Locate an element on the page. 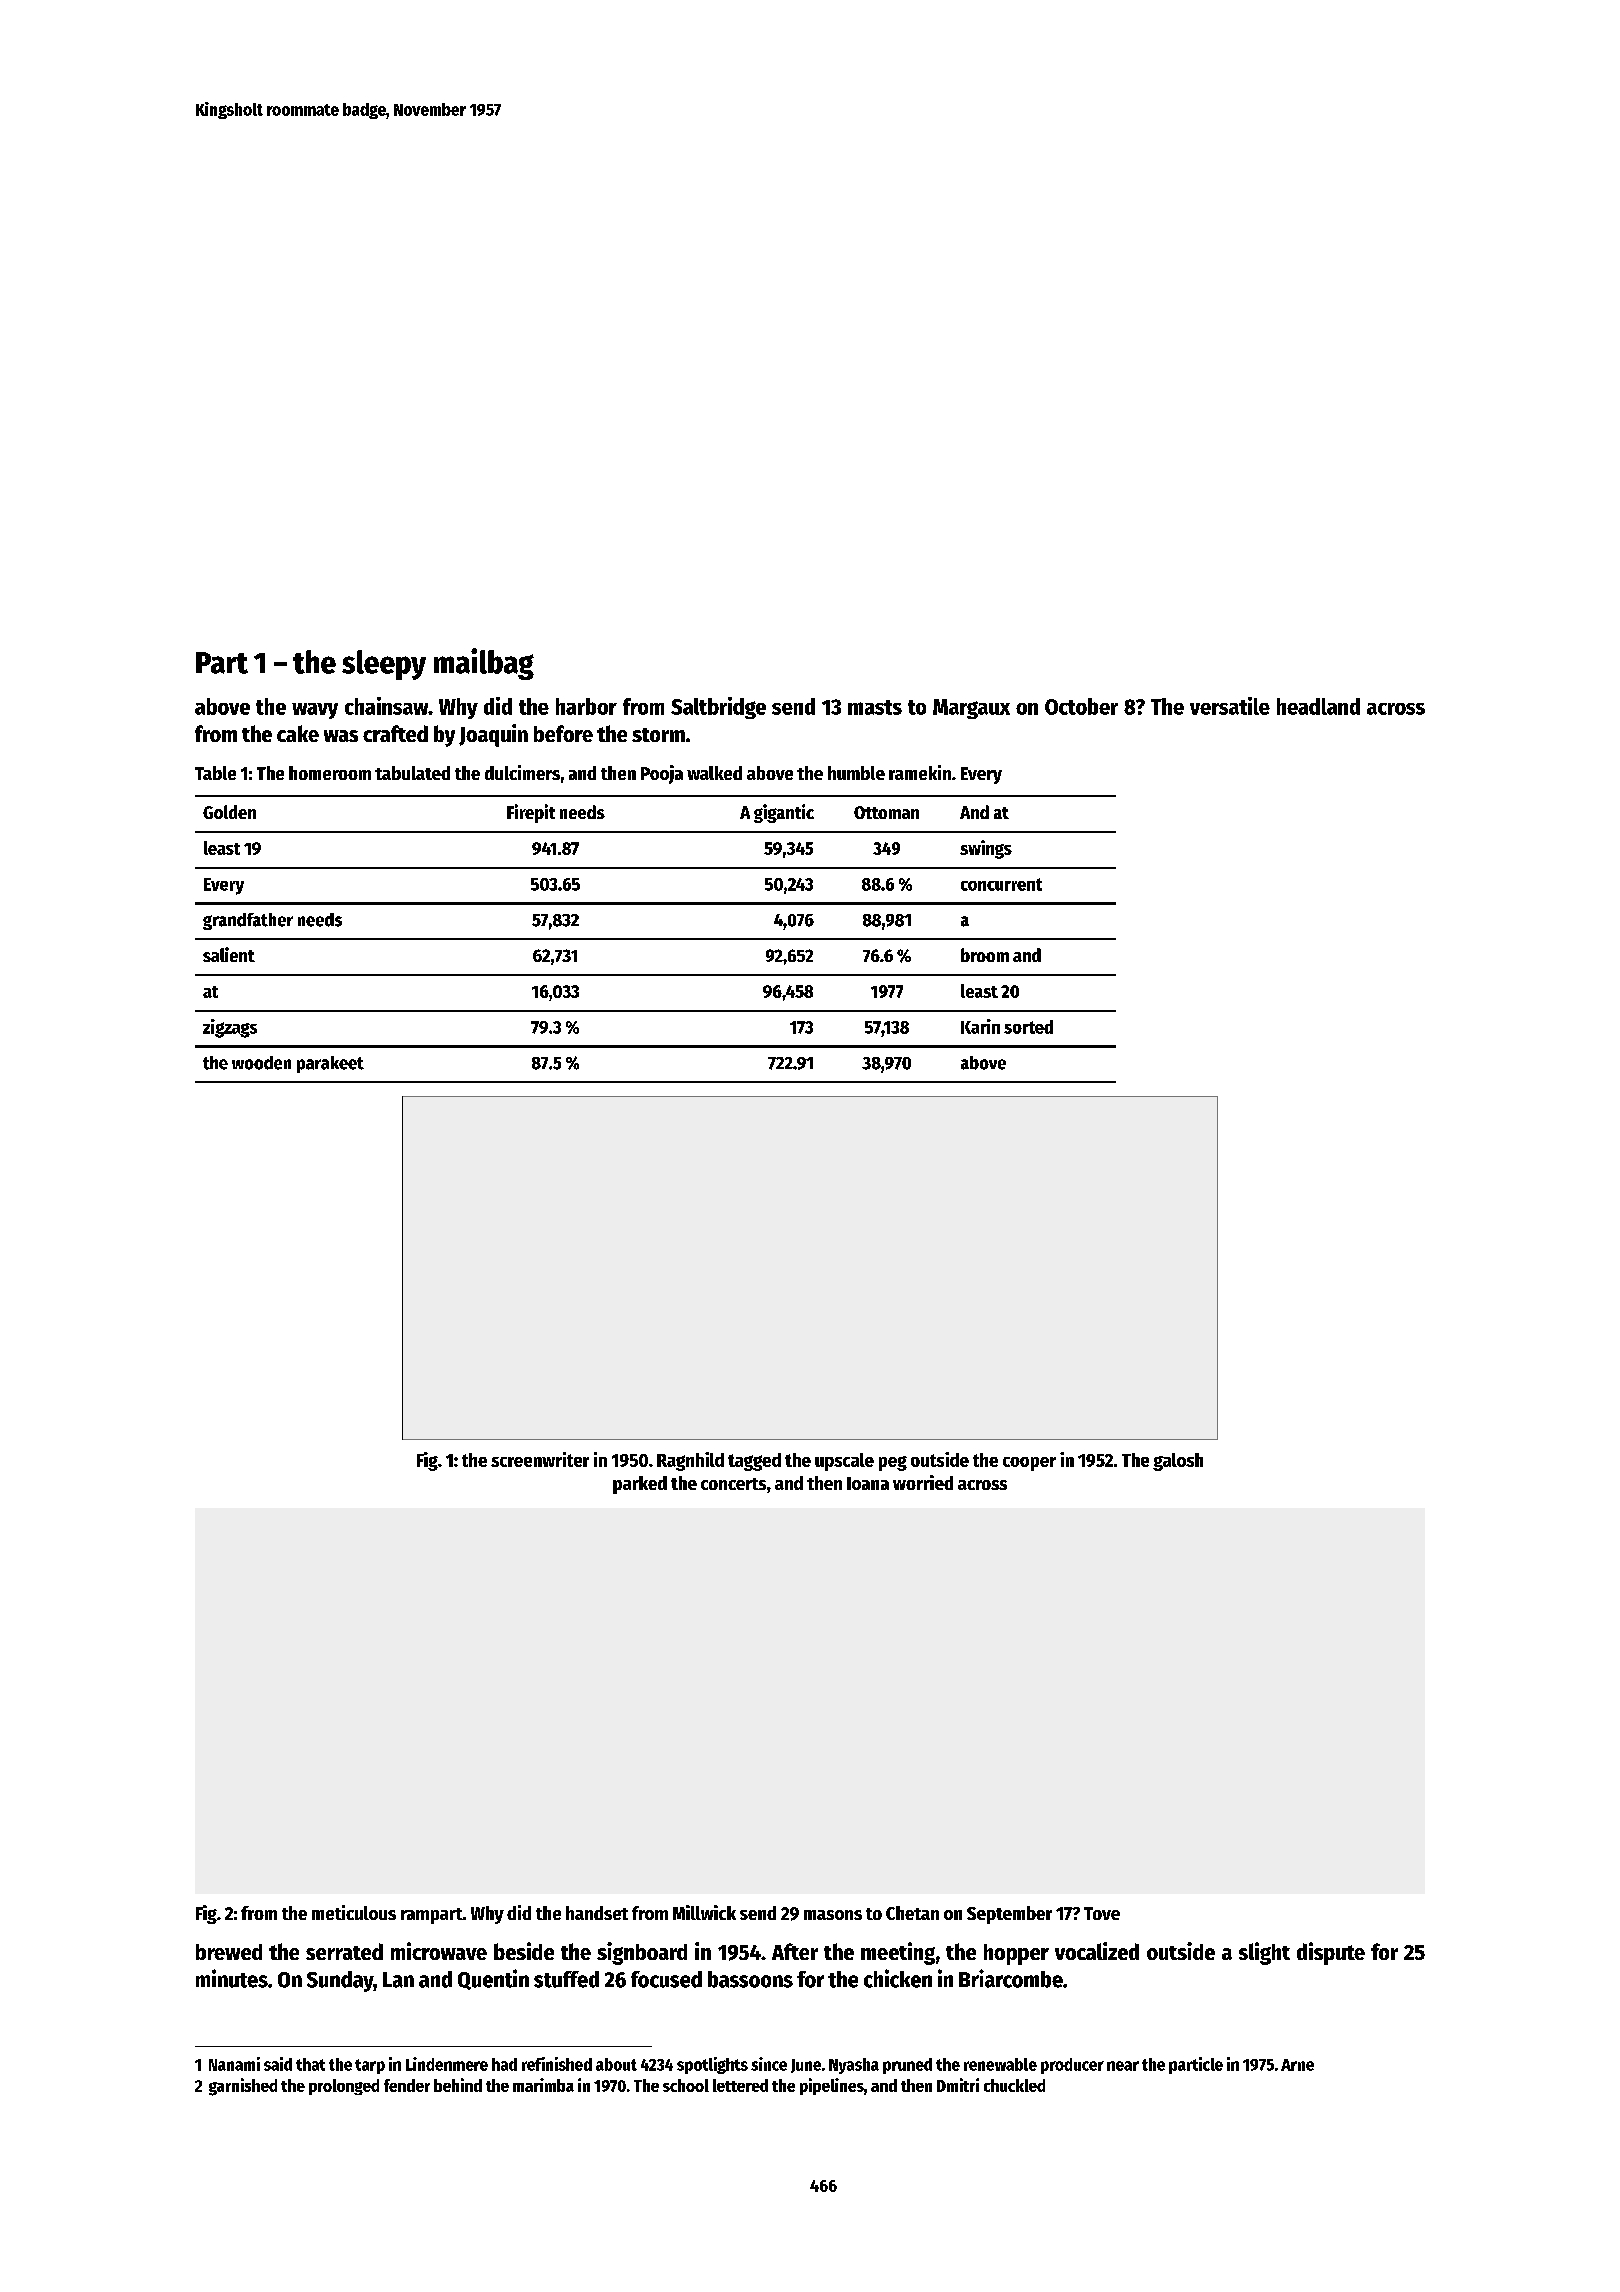 This document has width=1620, height=2292. handset is located at coordinates (597, 1913).
